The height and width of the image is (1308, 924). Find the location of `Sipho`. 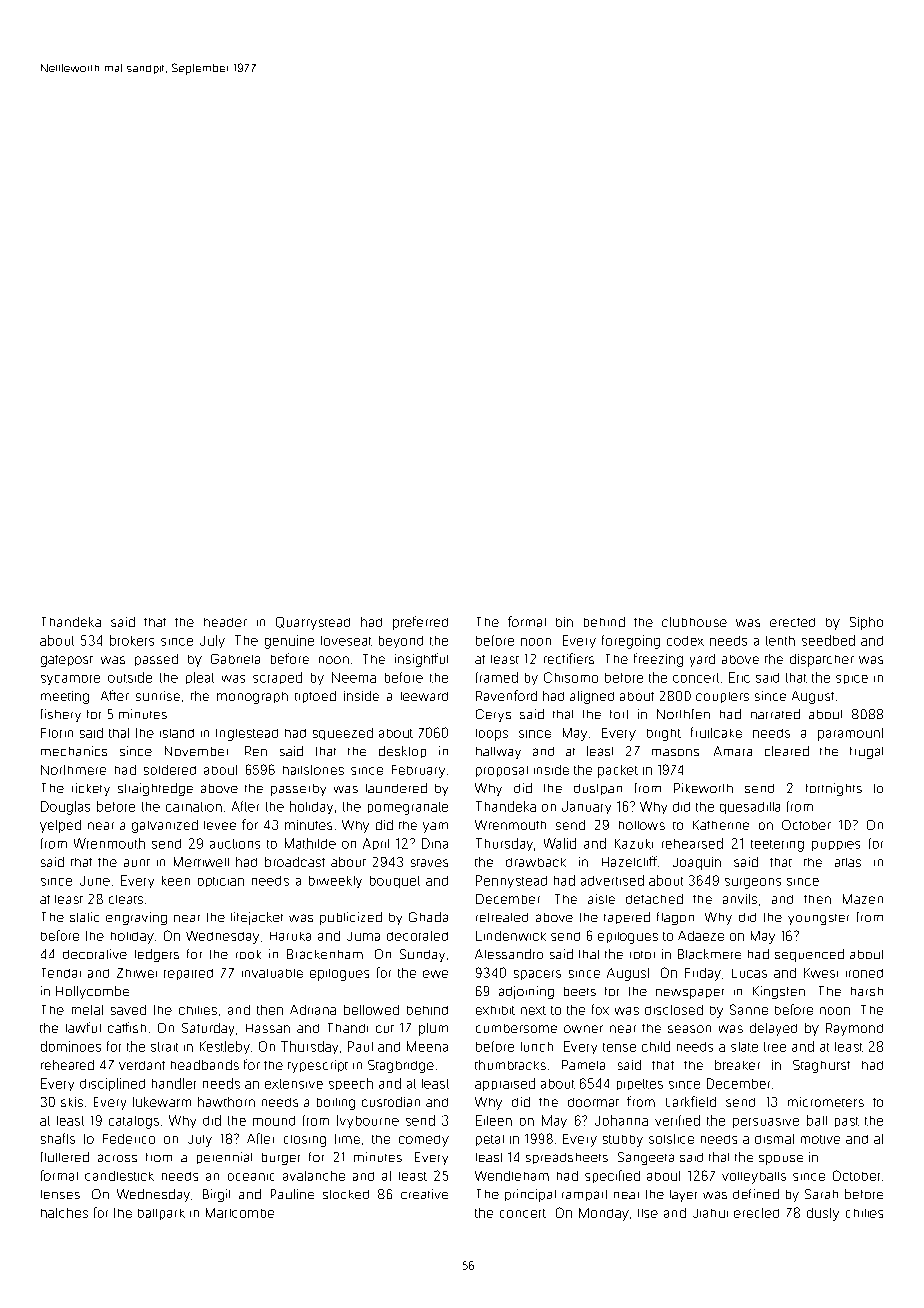

Sipho is located at coordinates (866, 623).
